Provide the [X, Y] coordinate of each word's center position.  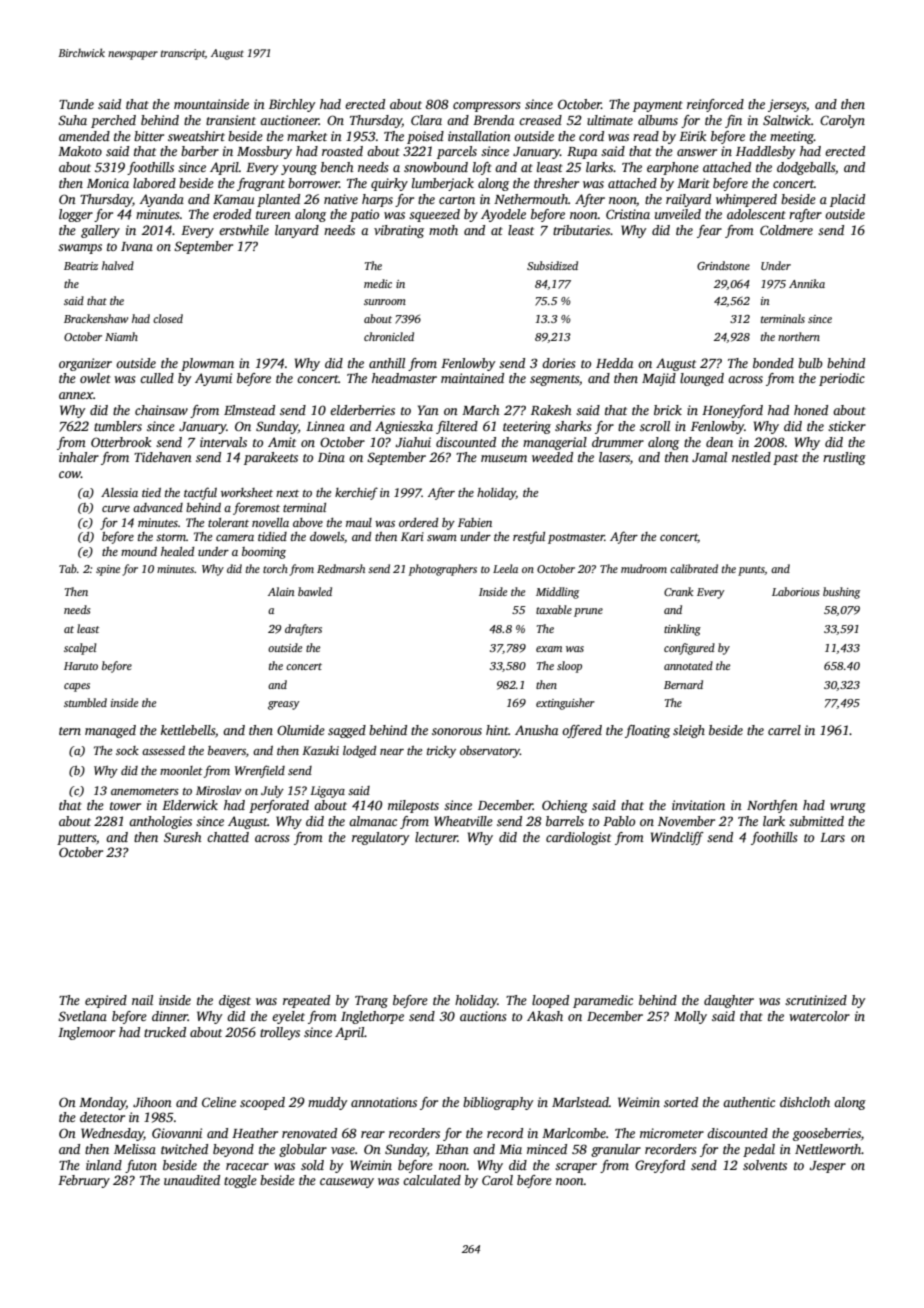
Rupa [582, 153]
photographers [443, 570]
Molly [690, 1017]
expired [106, 1001]
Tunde [76, 104]
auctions [483, 1016]
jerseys [787, 105]
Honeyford [732, 411]
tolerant [228, 522]
